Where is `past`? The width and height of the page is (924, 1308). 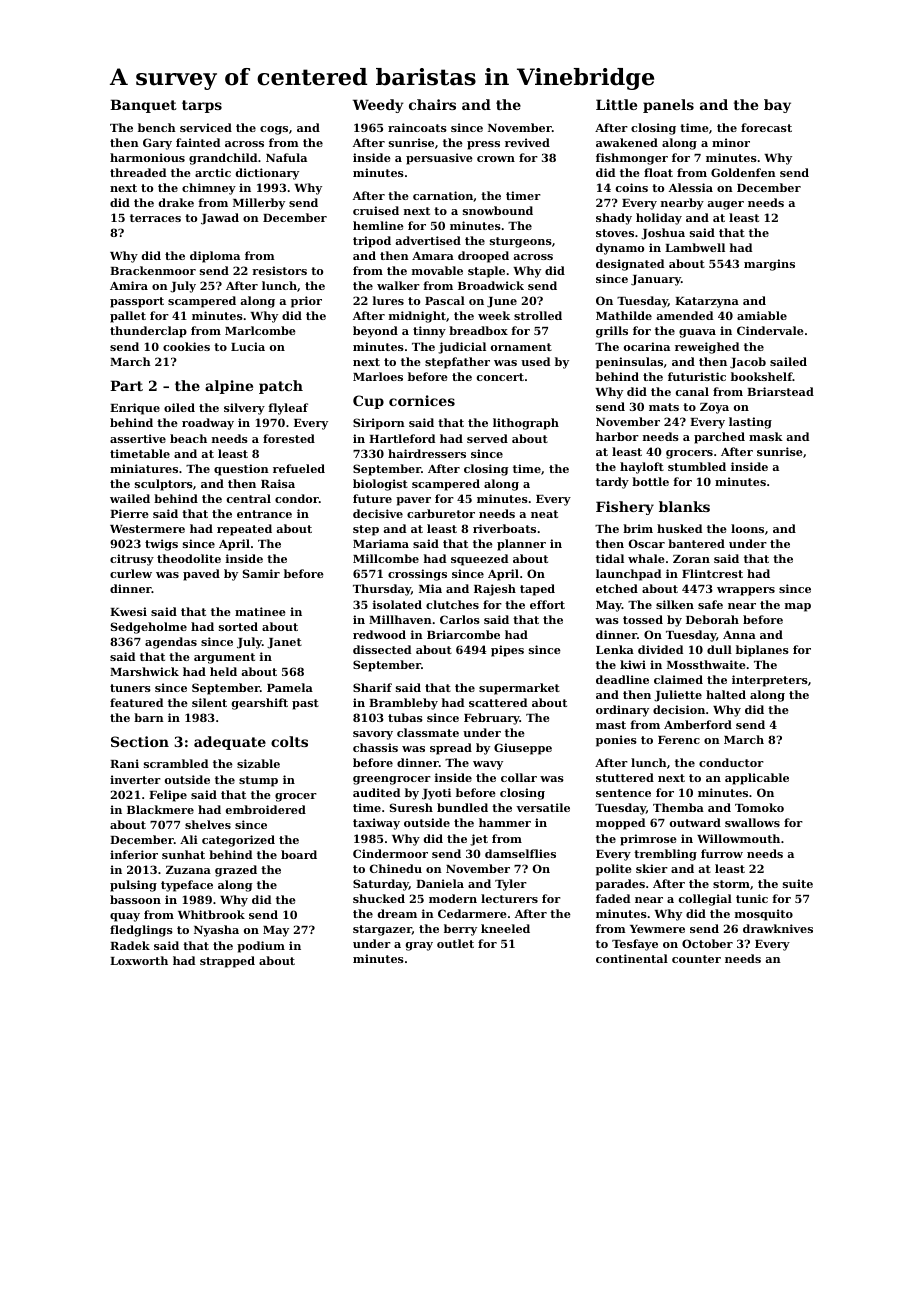
past is located at coordinates (305, 704).
